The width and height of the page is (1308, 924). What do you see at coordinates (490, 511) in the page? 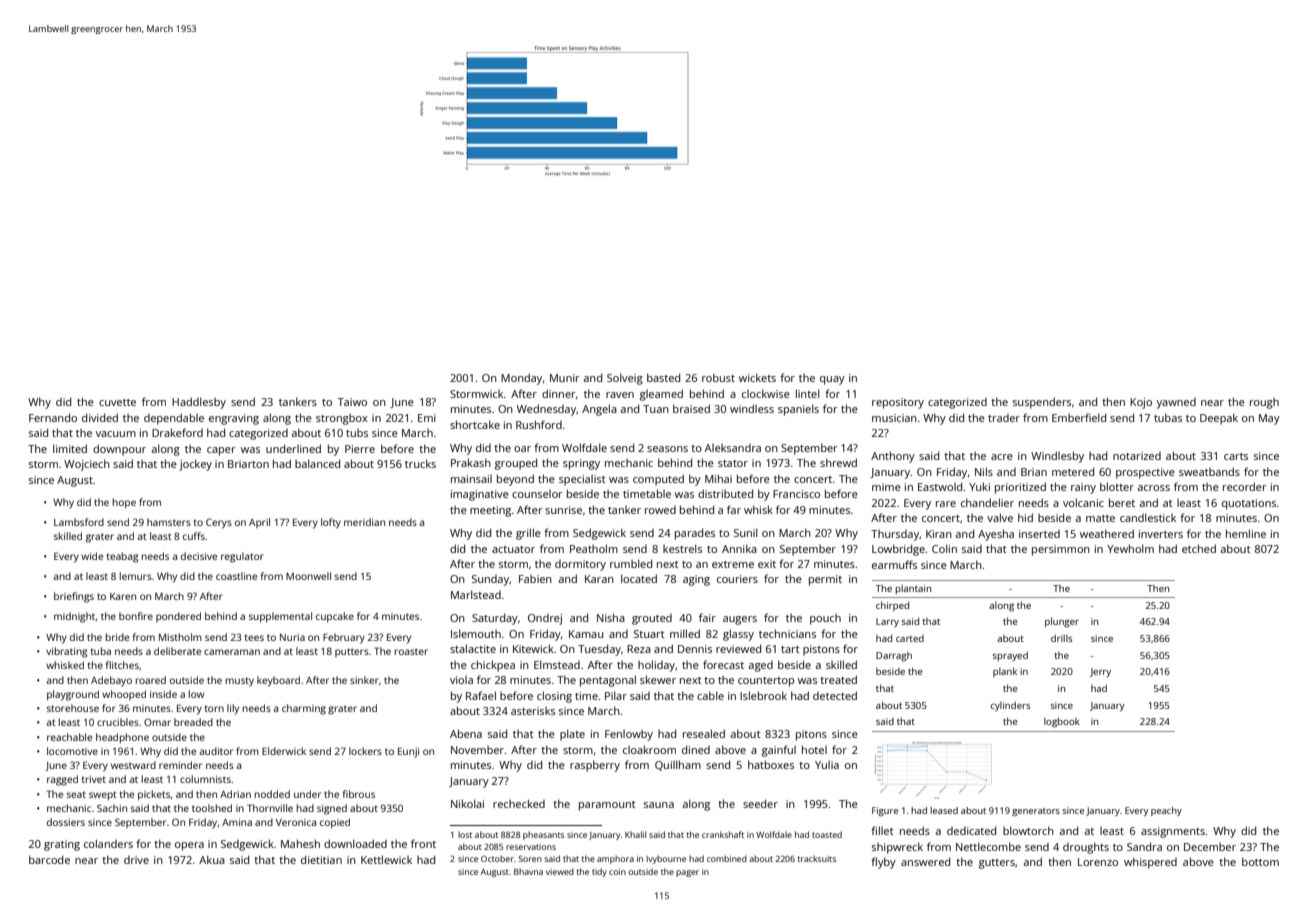
I see `meeting` at bounding box center [490, 511].
